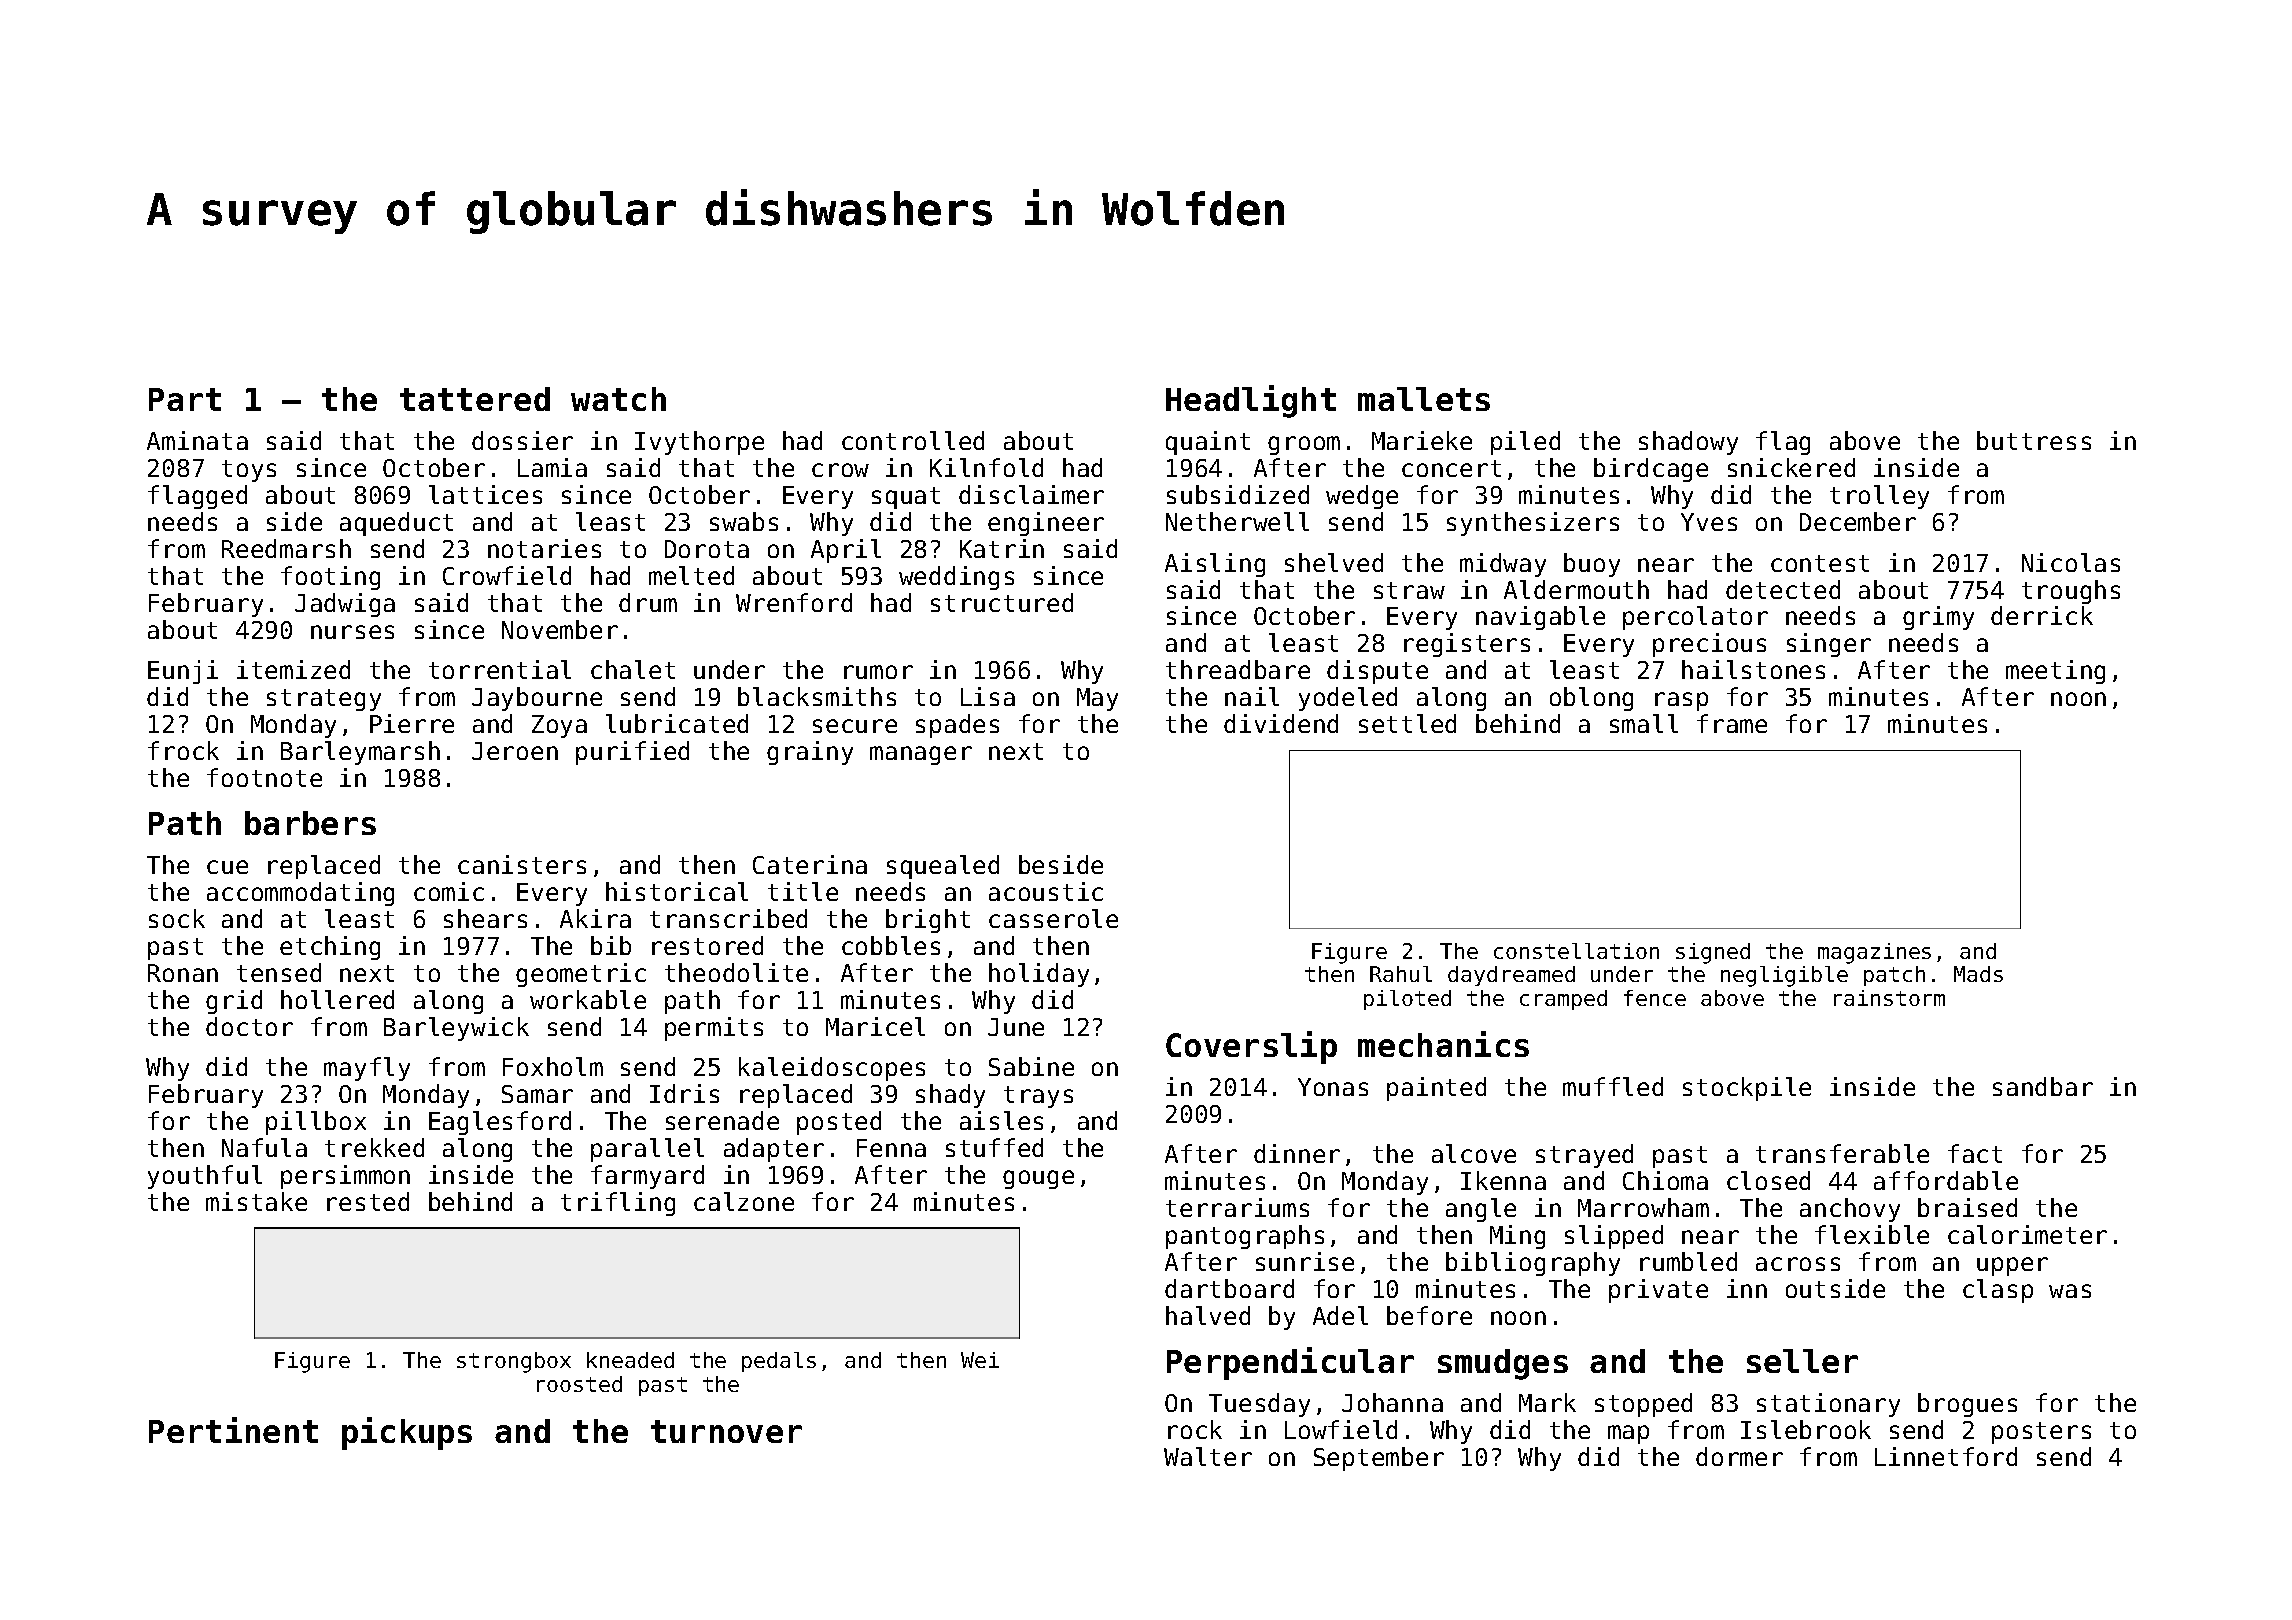  What do you see at coordinates (1753, 669) in the page?
I see `hailstones` at bounding box center [1753, 669].
